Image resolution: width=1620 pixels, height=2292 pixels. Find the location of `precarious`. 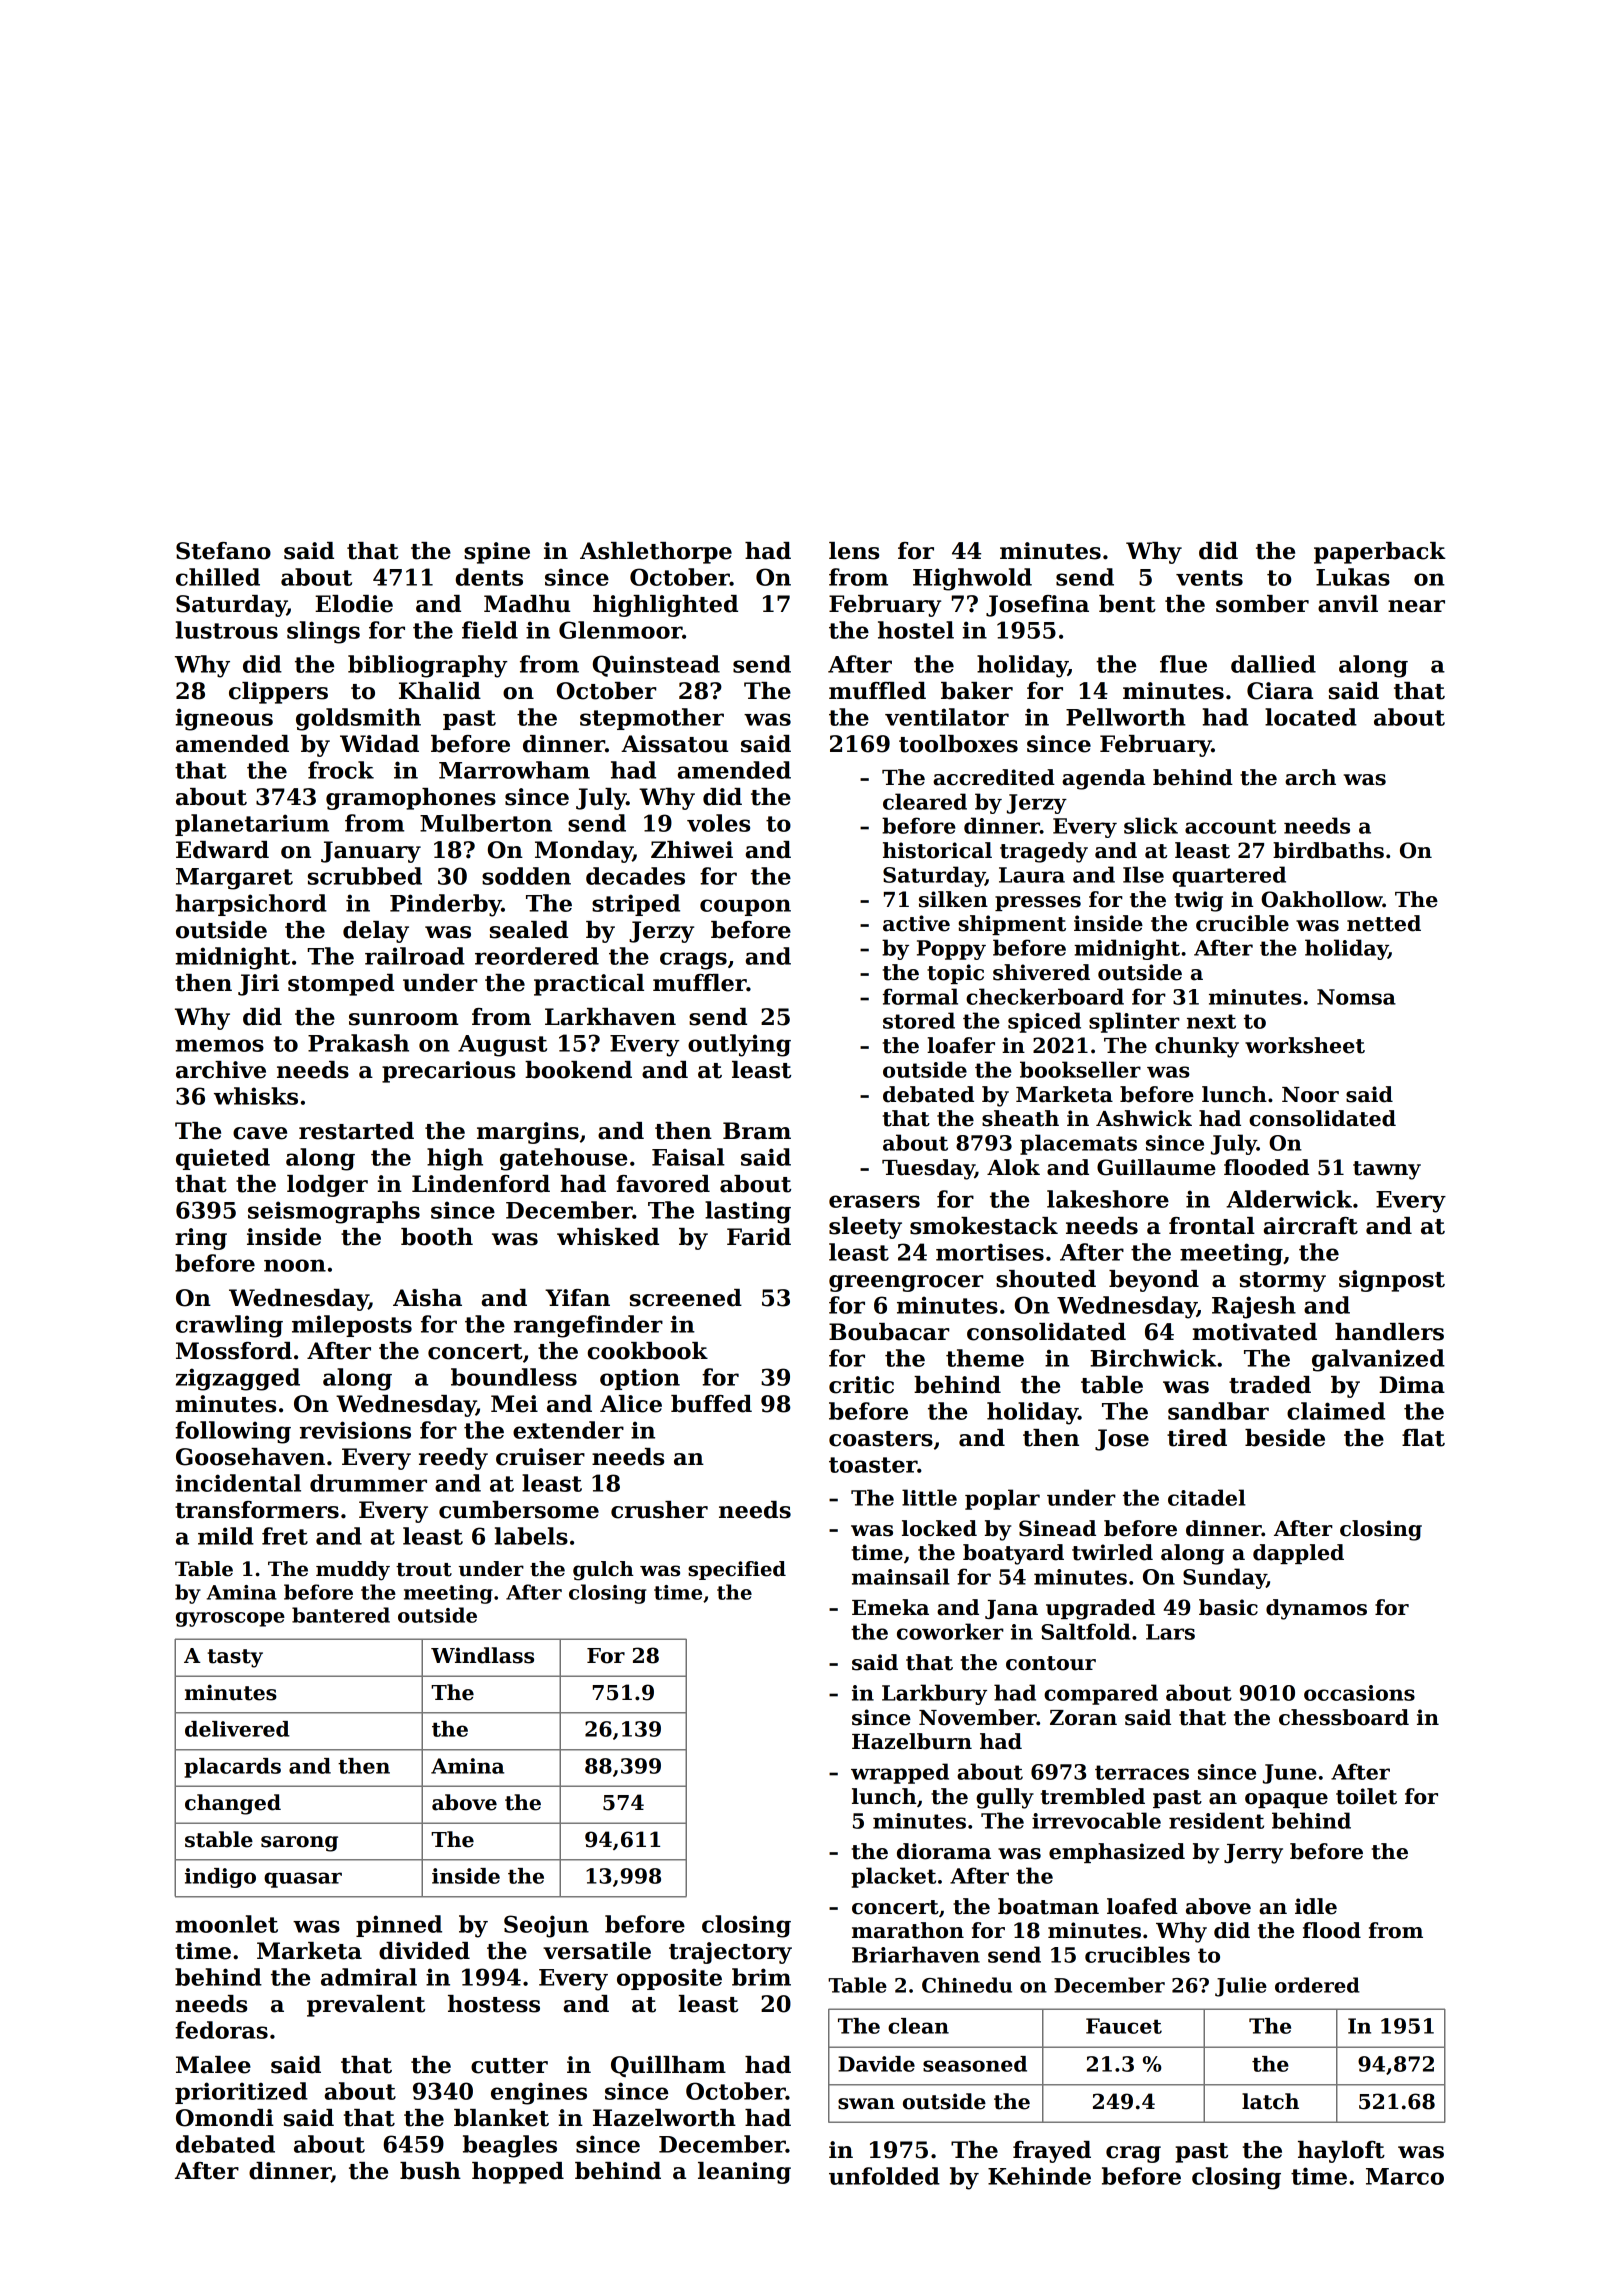

precarious is located at coordinates (448, 1072).
